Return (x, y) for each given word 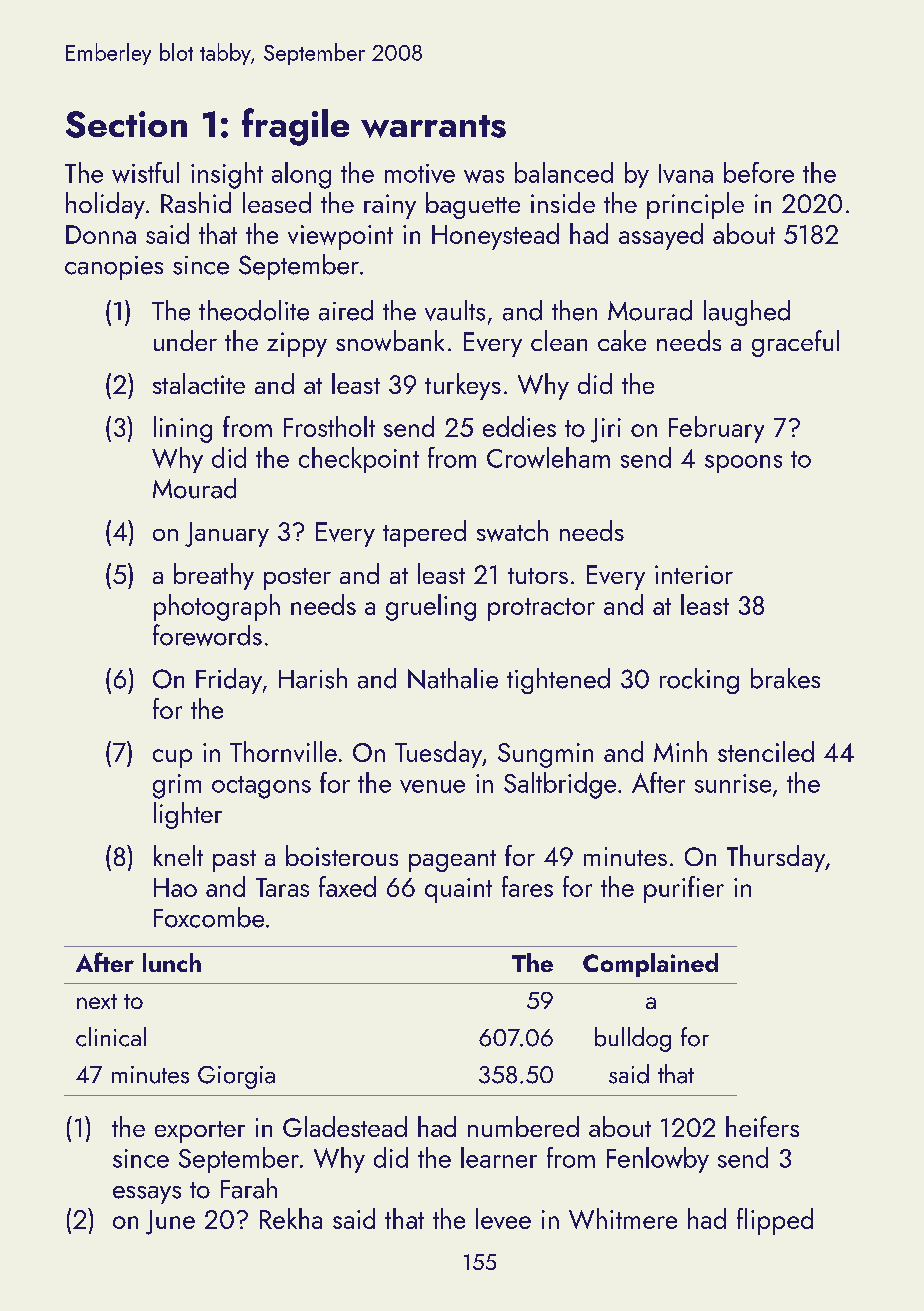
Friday (229, 681)
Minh (680, 751)
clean (559, 340)
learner (499, 1157)
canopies (114, 268)
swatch (512, 531)
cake (622, 340)
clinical (111, 1037)
